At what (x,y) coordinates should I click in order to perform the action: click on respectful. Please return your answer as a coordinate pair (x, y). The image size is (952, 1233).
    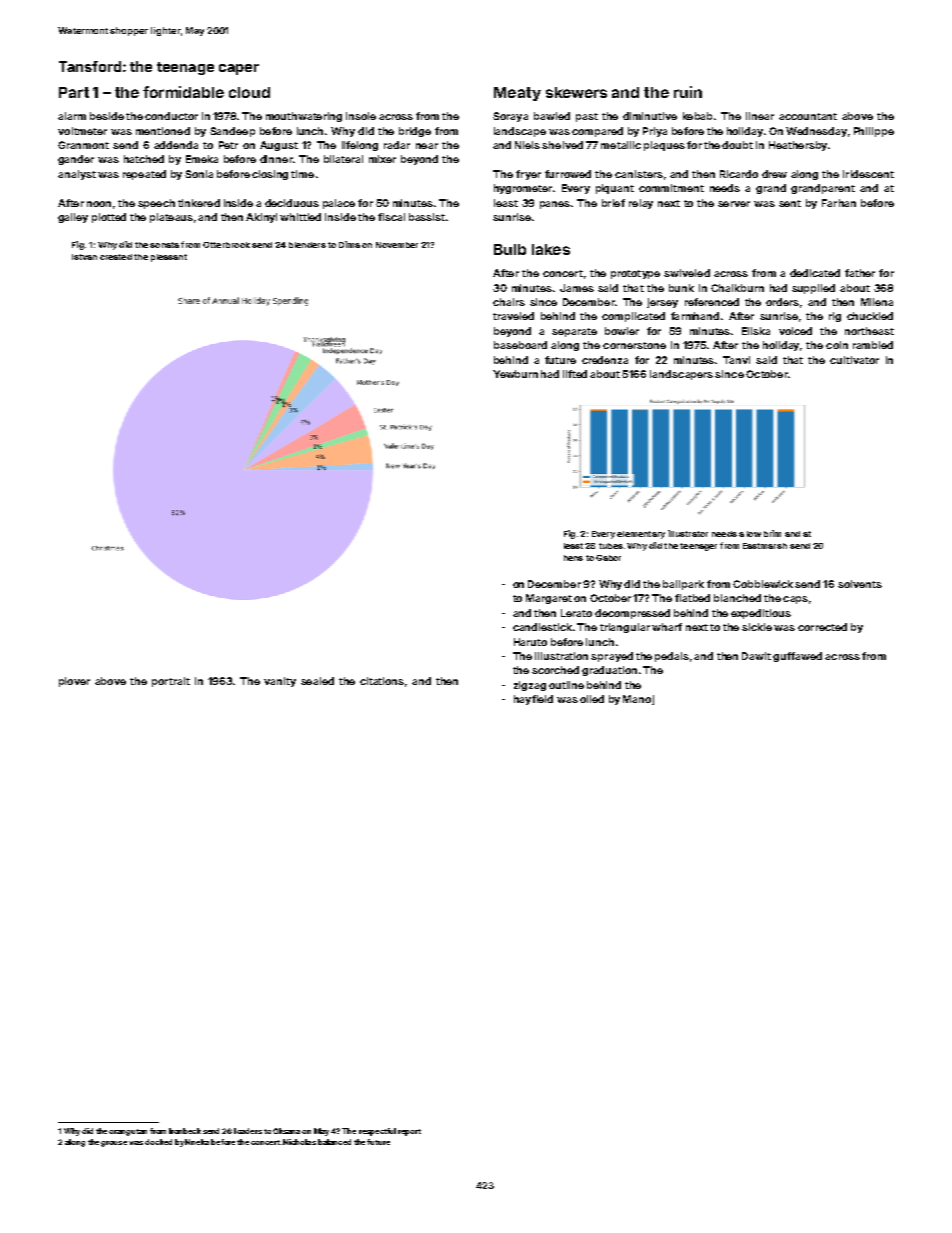
    Looking at the image, I should click on (377, 1132).
